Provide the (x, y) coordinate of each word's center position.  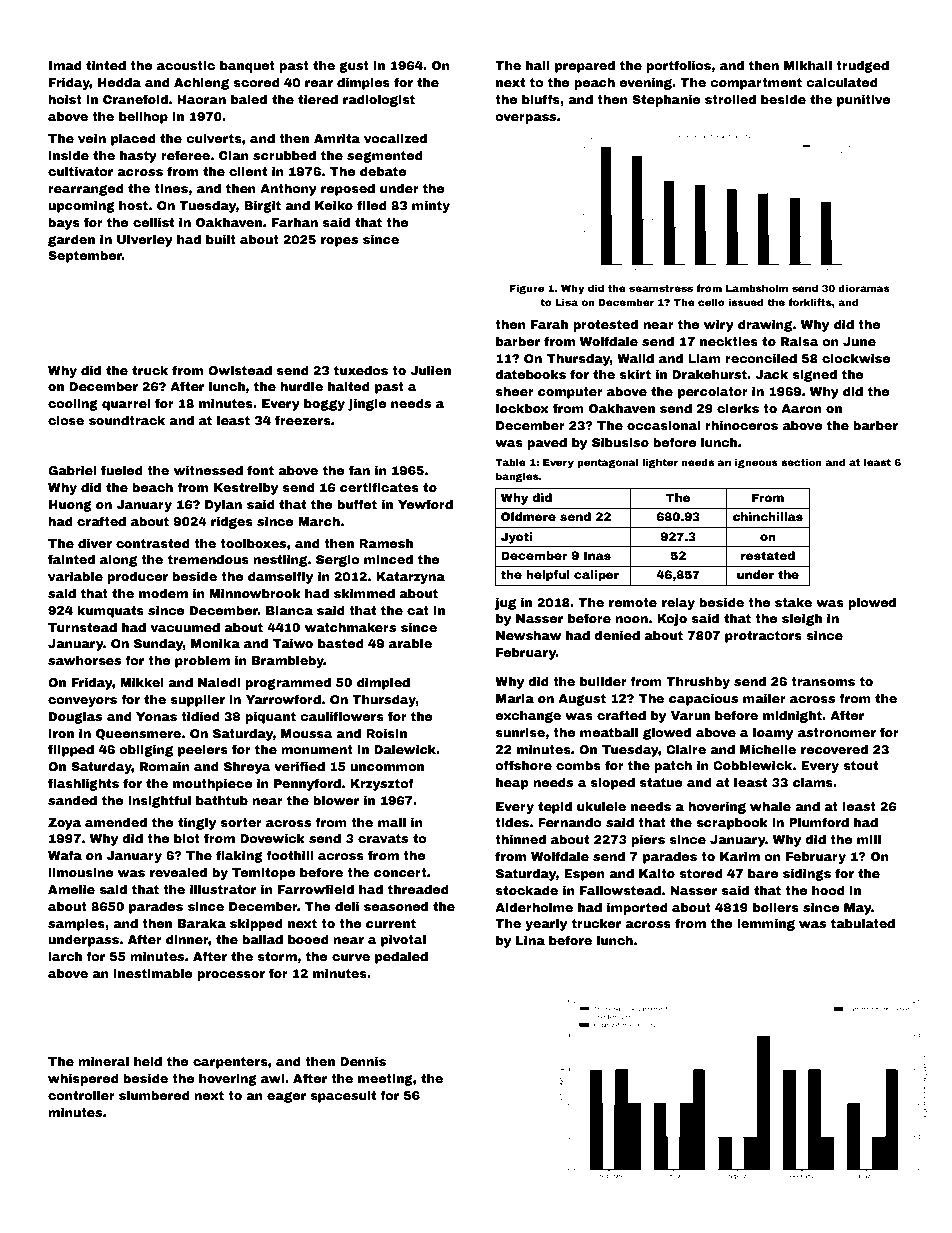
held (148, 1061)
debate (383, 171)
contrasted (153, 543)
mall (392, 822)
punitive (864, 101)
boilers (776, 907)
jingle (367, 405)
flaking (239, 856)
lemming (766, 925)
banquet (247, 67)
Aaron (801, 408)
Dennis (363, 1061)
